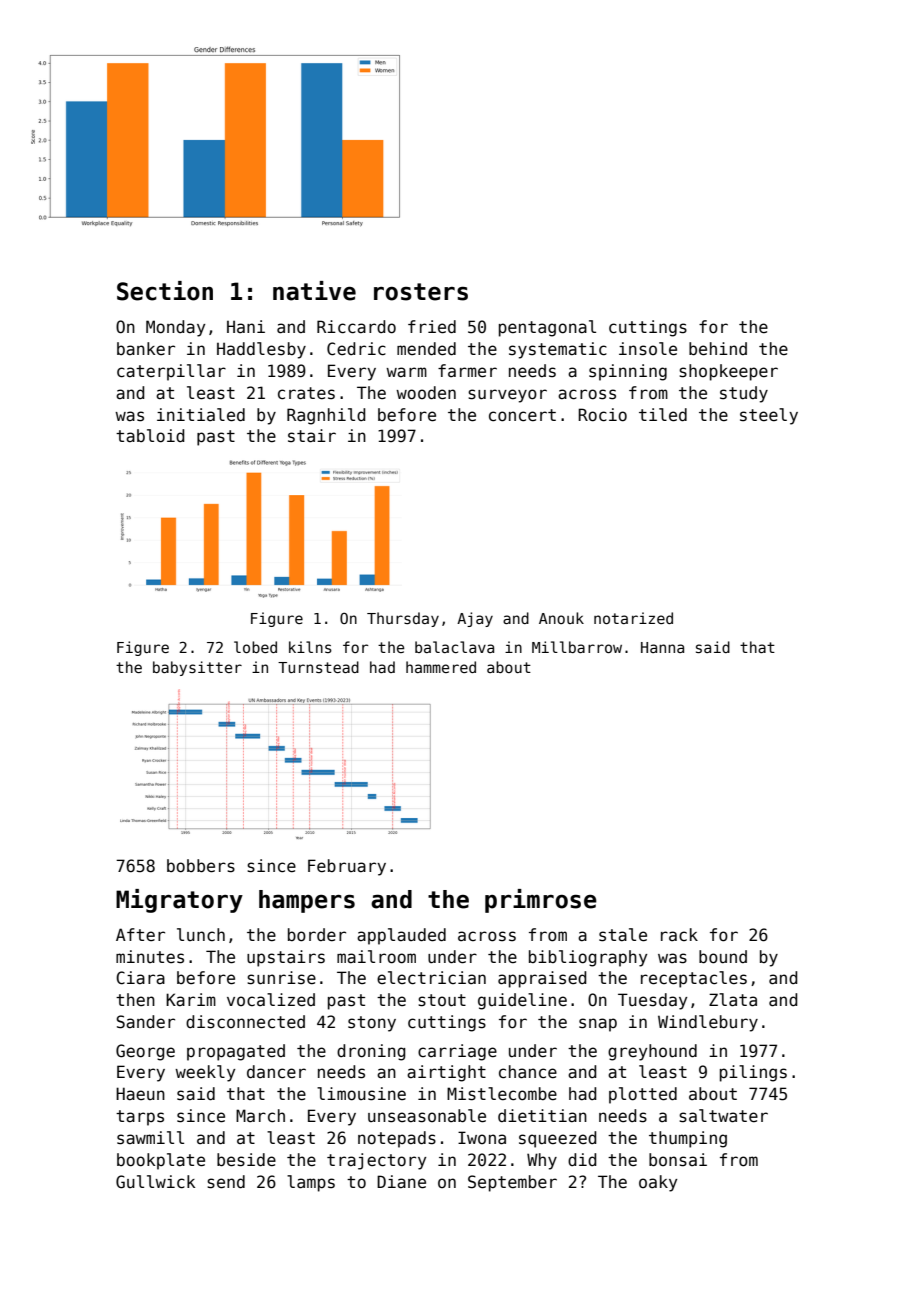  I want to click on notarized, so click(633, 618).
